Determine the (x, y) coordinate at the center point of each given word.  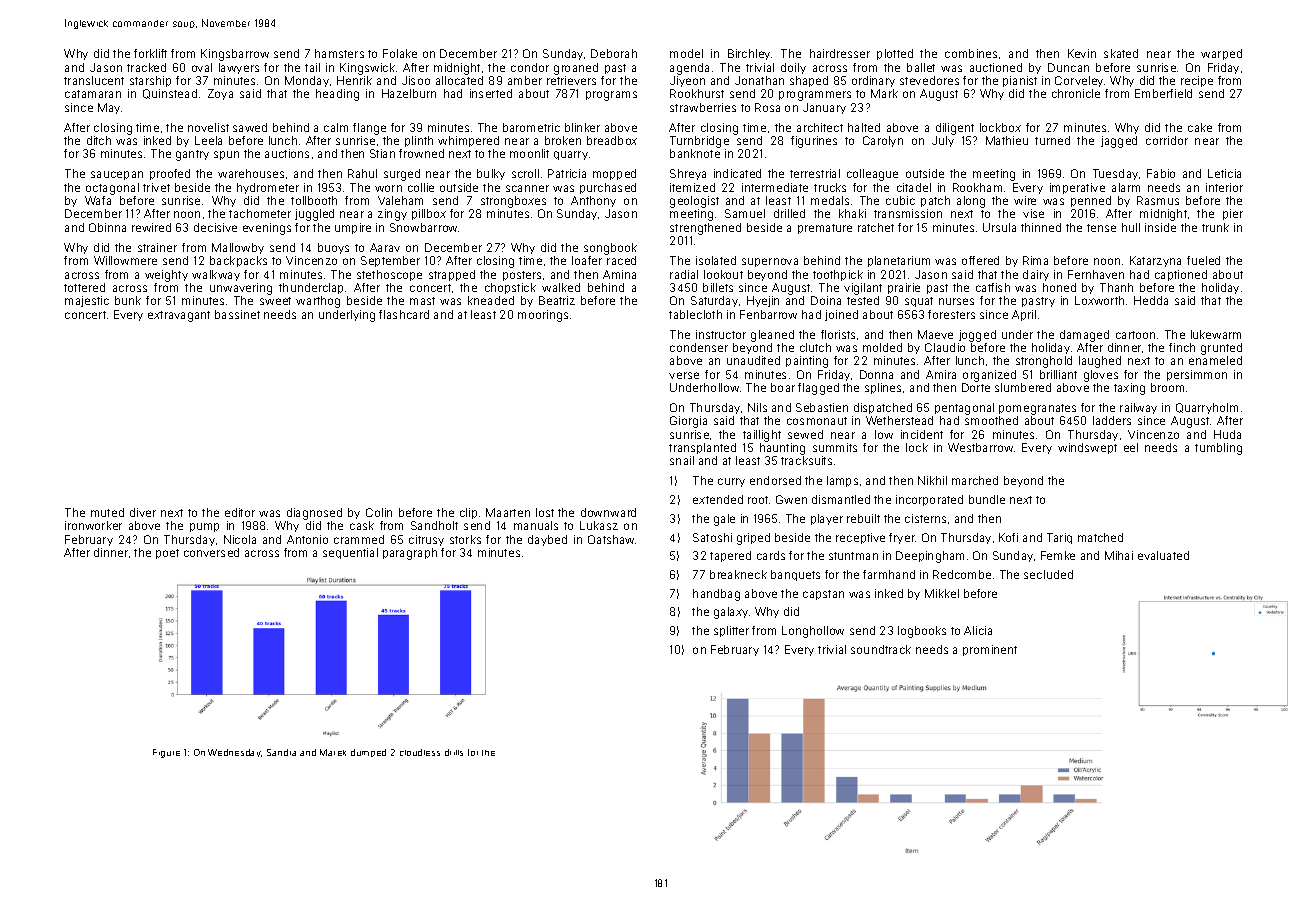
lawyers (239, 68)
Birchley (749, 54)
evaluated (1163, 555)
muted (107, 512)
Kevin (1082, 53)
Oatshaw (612, 539)
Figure (166, 753)
